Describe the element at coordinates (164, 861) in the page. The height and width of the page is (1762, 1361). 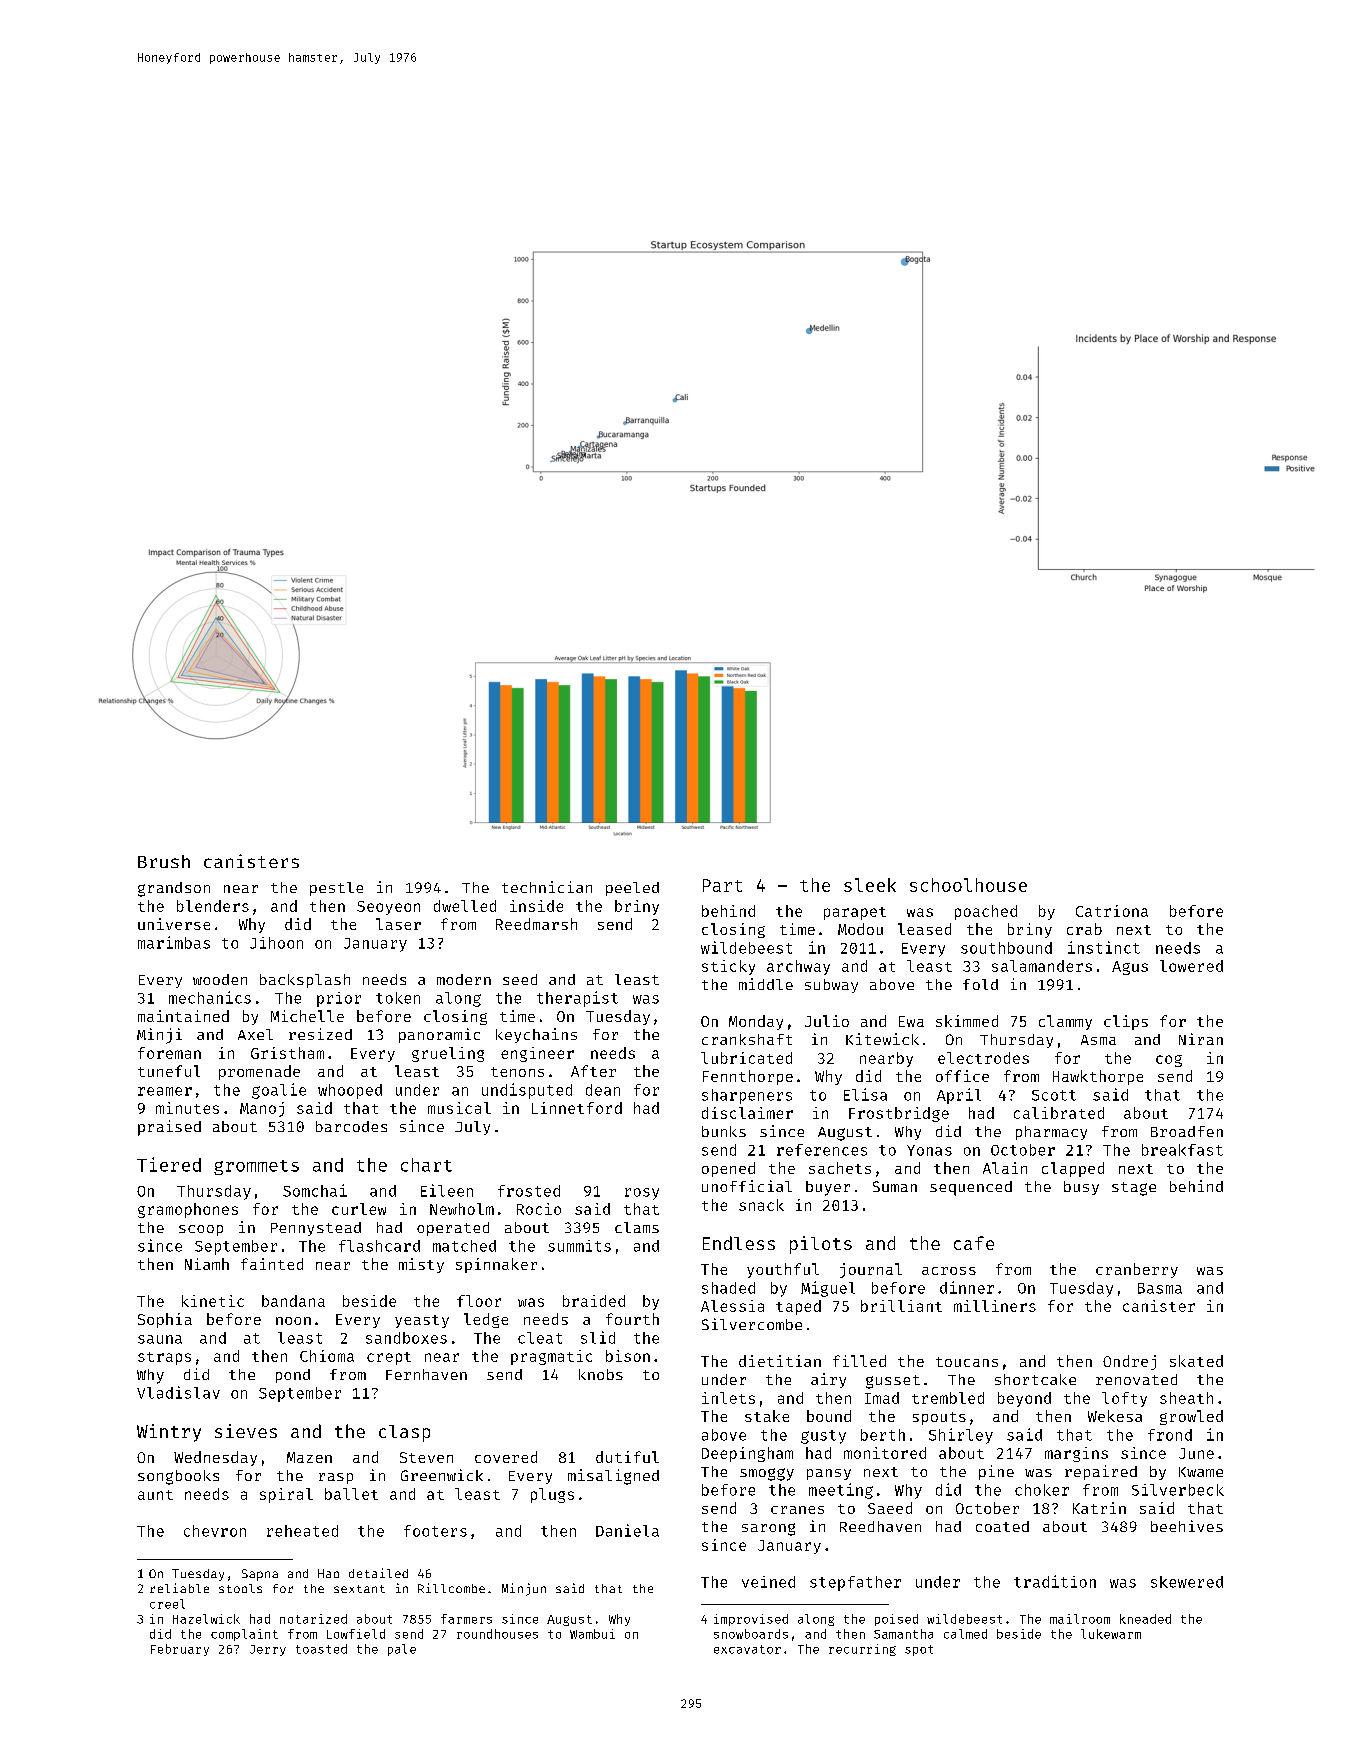
I see `Brush` at that location.
